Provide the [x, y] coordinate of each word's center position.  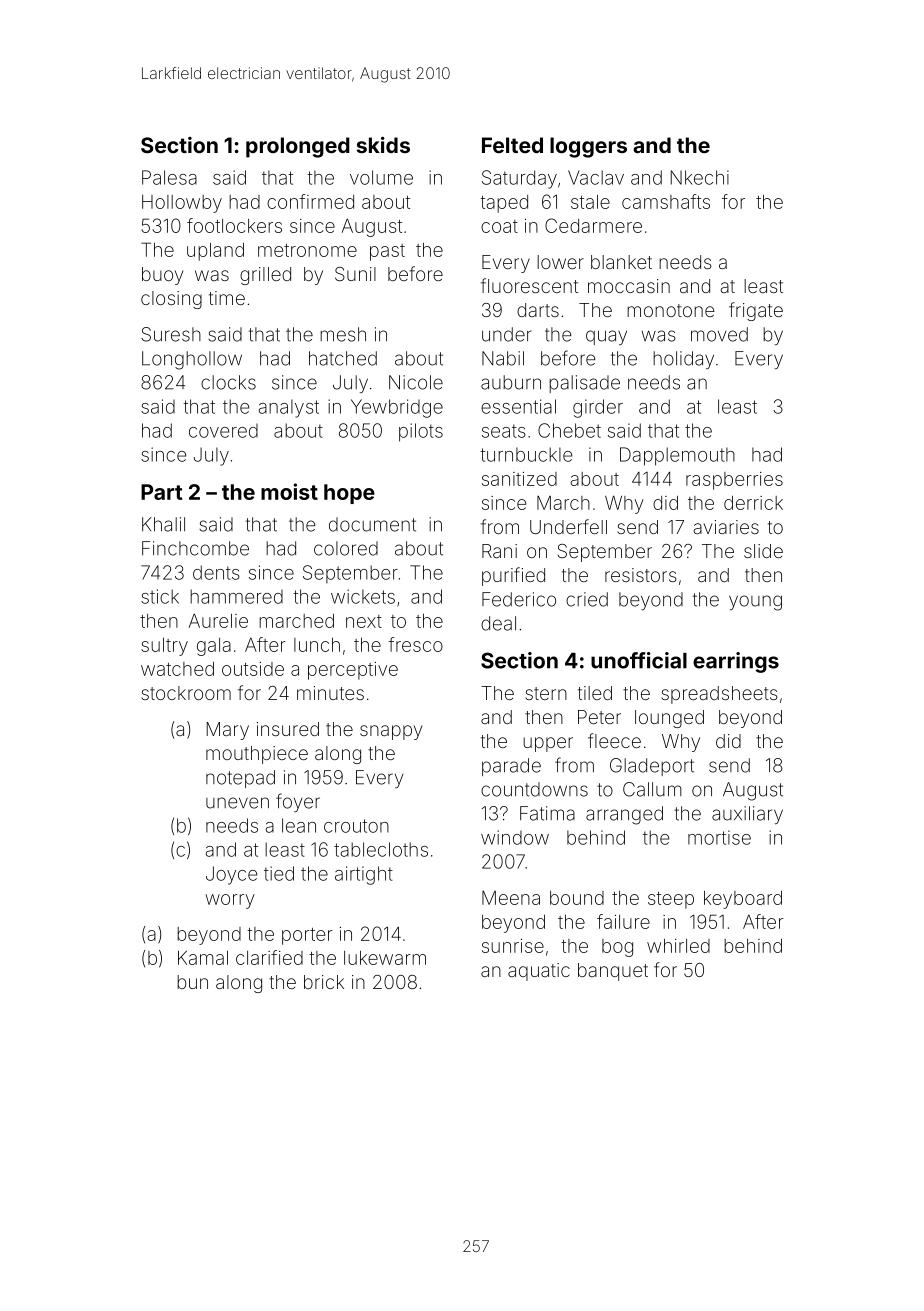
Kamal [203, 958]
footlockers [234, 225]
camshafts [666, 201]
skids [383, 145]
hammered [236, 596]
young [755, 603]
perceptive [353, 671]
